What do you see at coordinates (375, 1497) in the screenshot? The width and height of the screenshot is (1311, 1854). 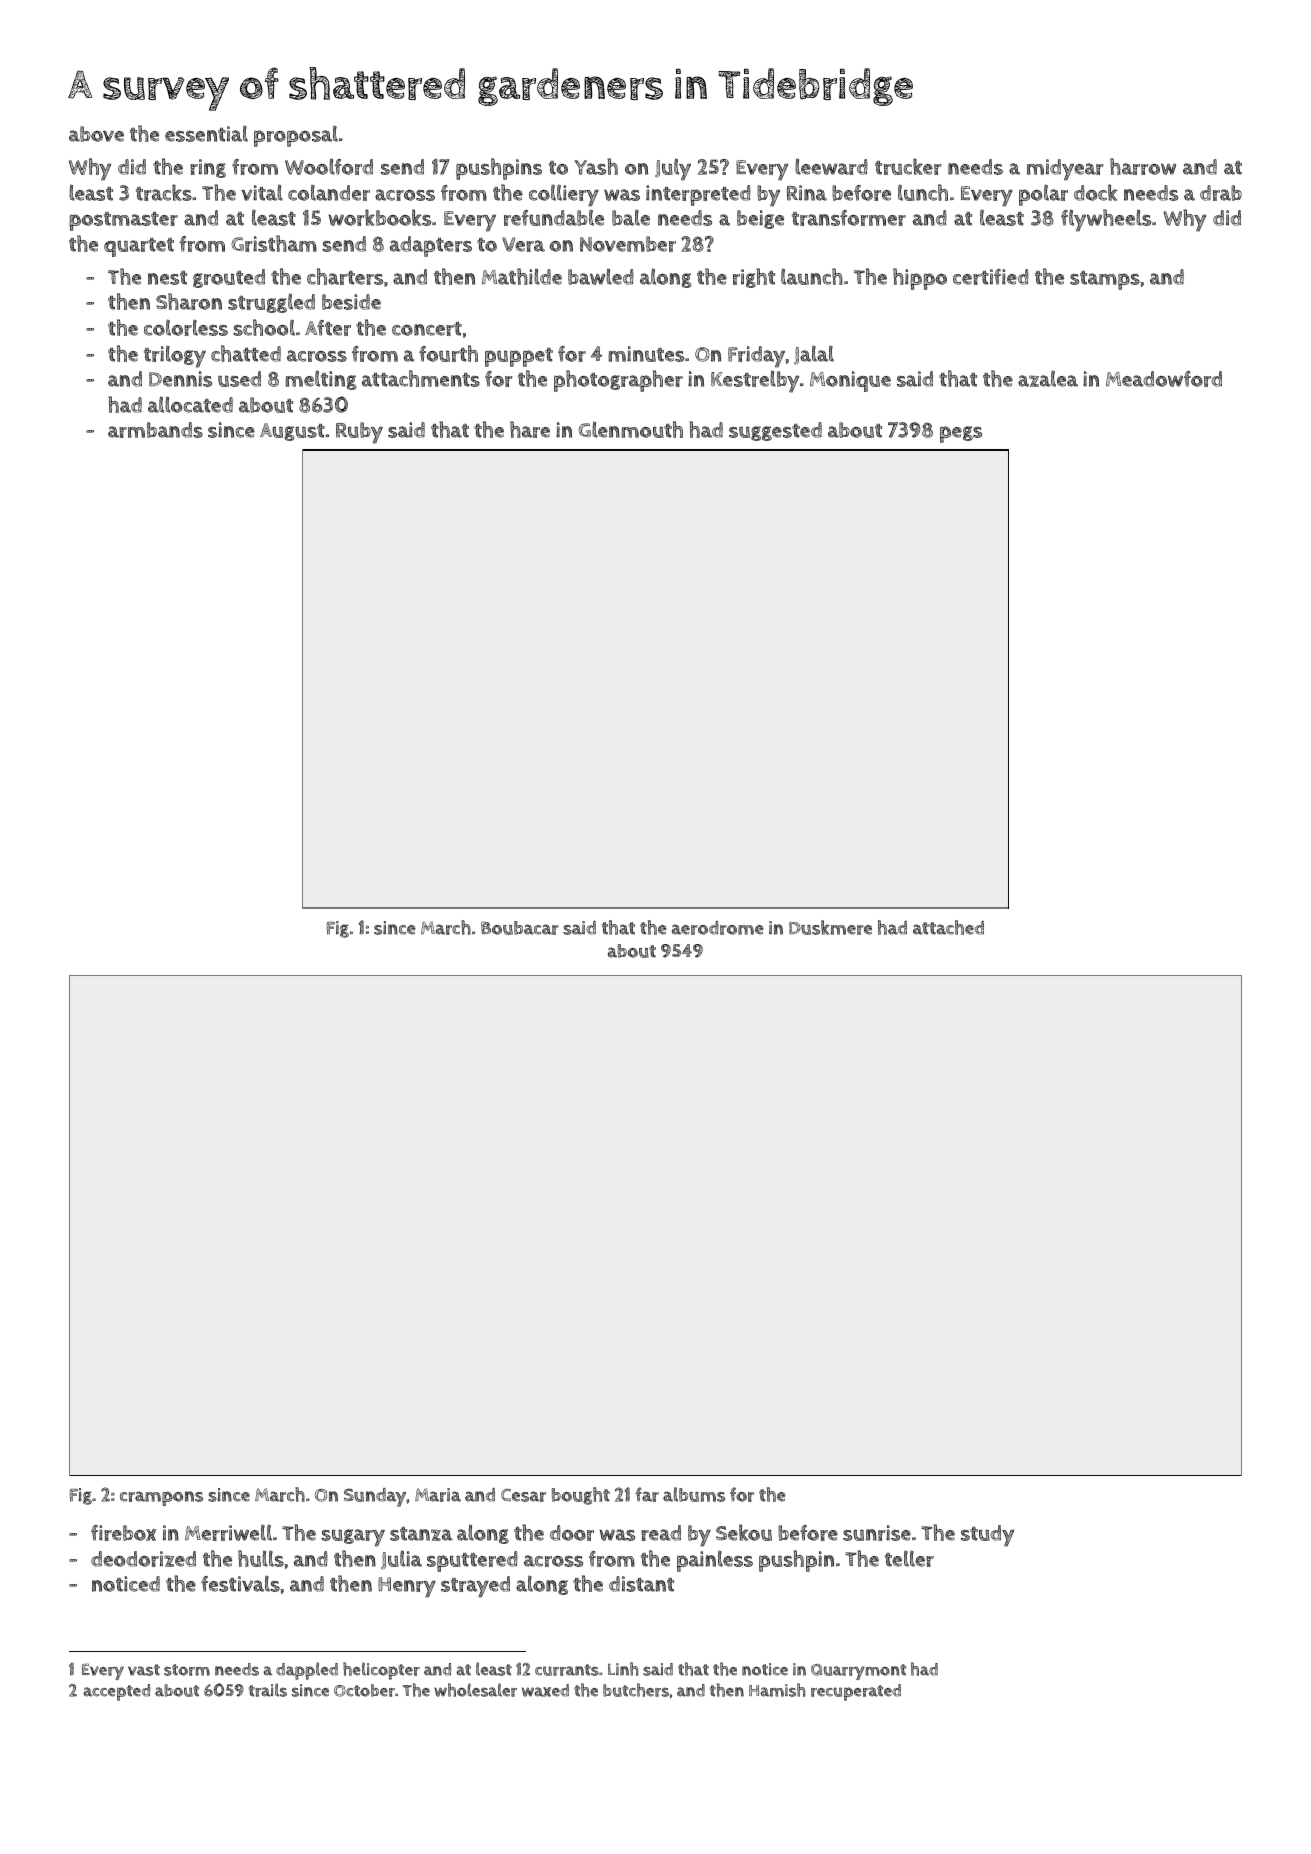 I see `Sunday` at bounding box center [375, 1497].
